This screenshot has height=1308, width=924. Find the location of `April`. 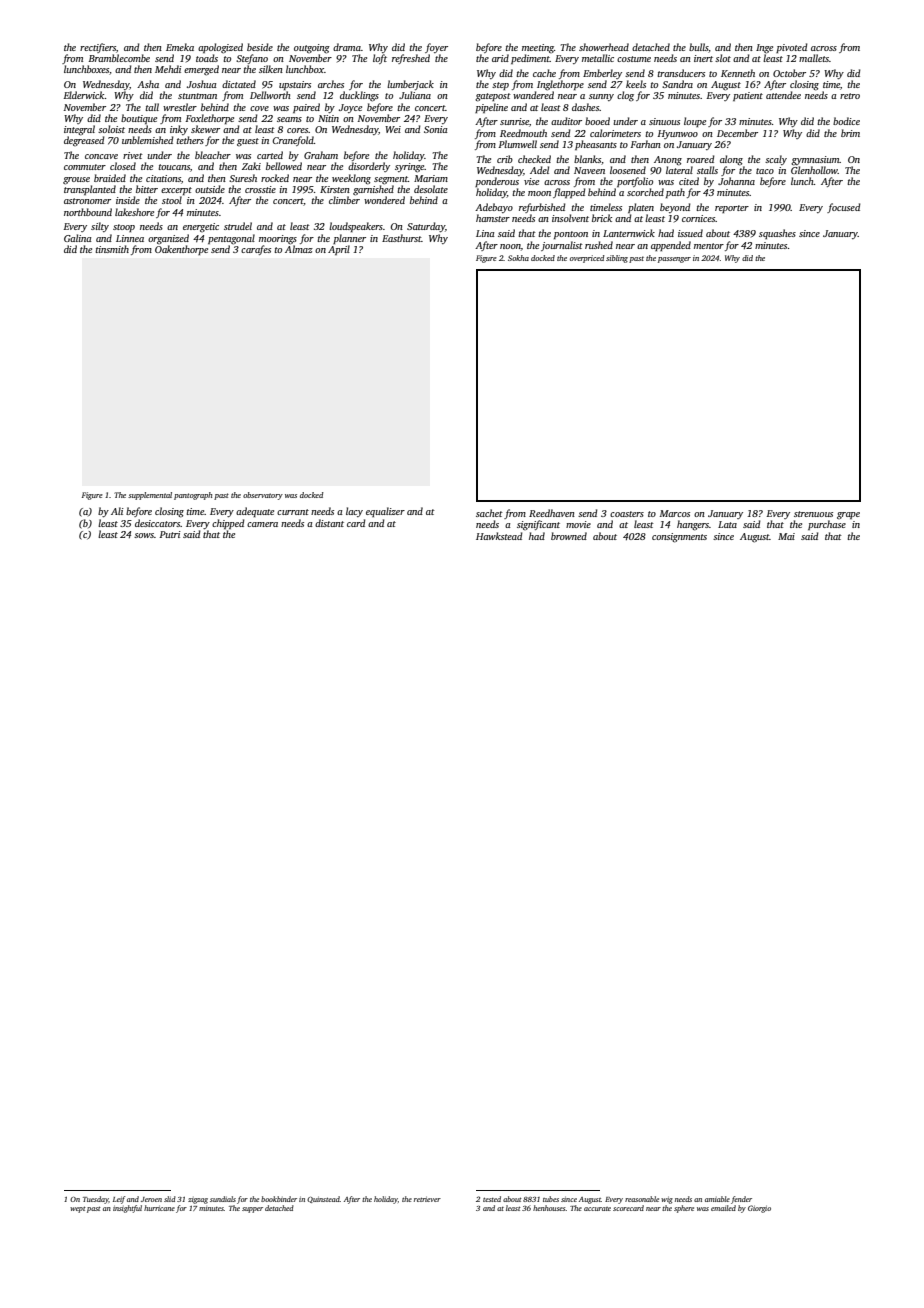

April is located at coordinates (339, 250).
